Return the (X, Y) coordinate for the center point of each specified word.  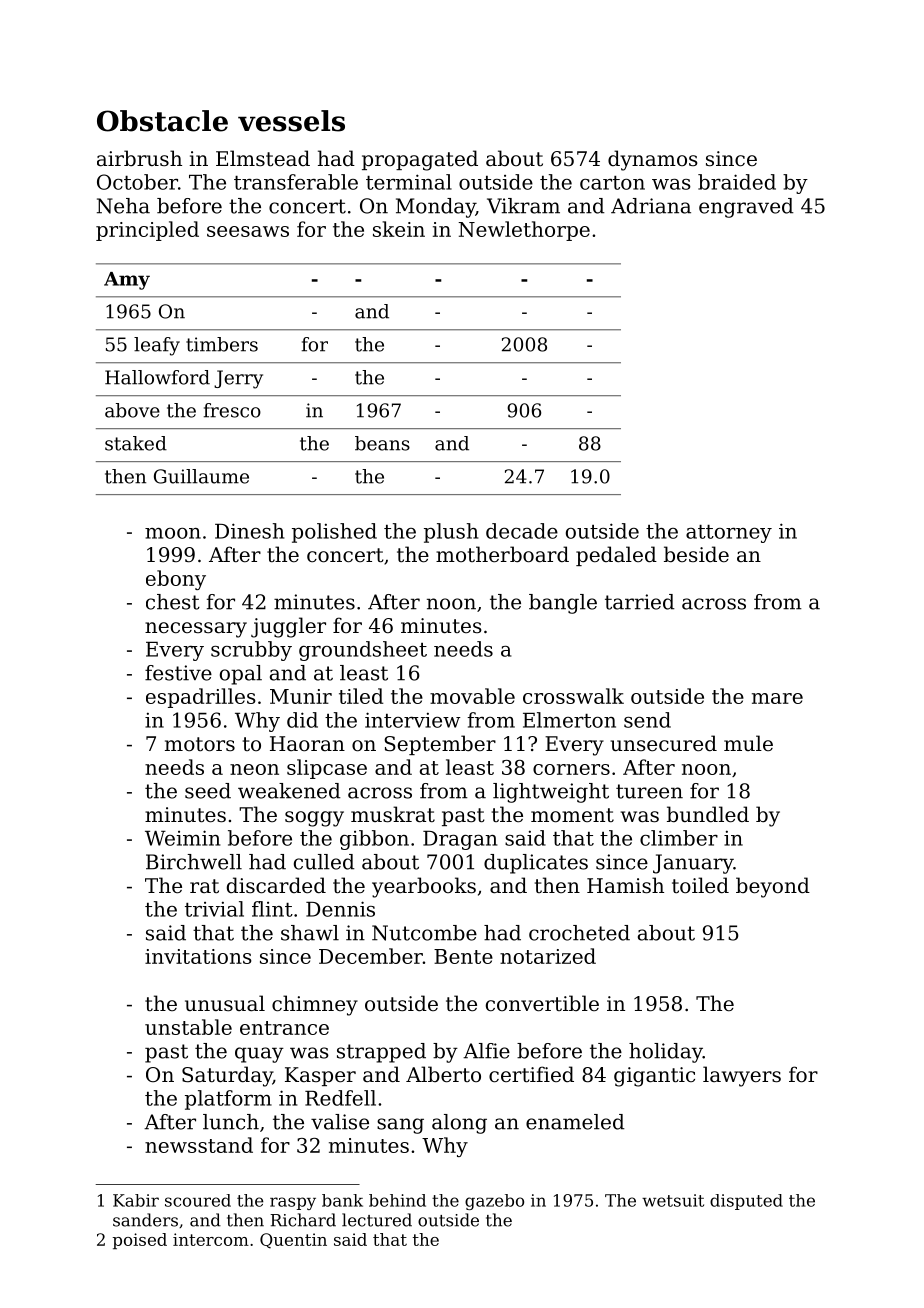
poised (140, 1241)
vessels (291, 121)
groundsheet (363, 651)
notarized (548, 956)
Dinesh (249, 531)
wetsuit (673, 1200)
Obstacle (162, 121)
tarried (640, 602)
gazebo (494, 1202)
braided (737, 182)
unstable (188, 1027)
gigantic (654, 1077)
